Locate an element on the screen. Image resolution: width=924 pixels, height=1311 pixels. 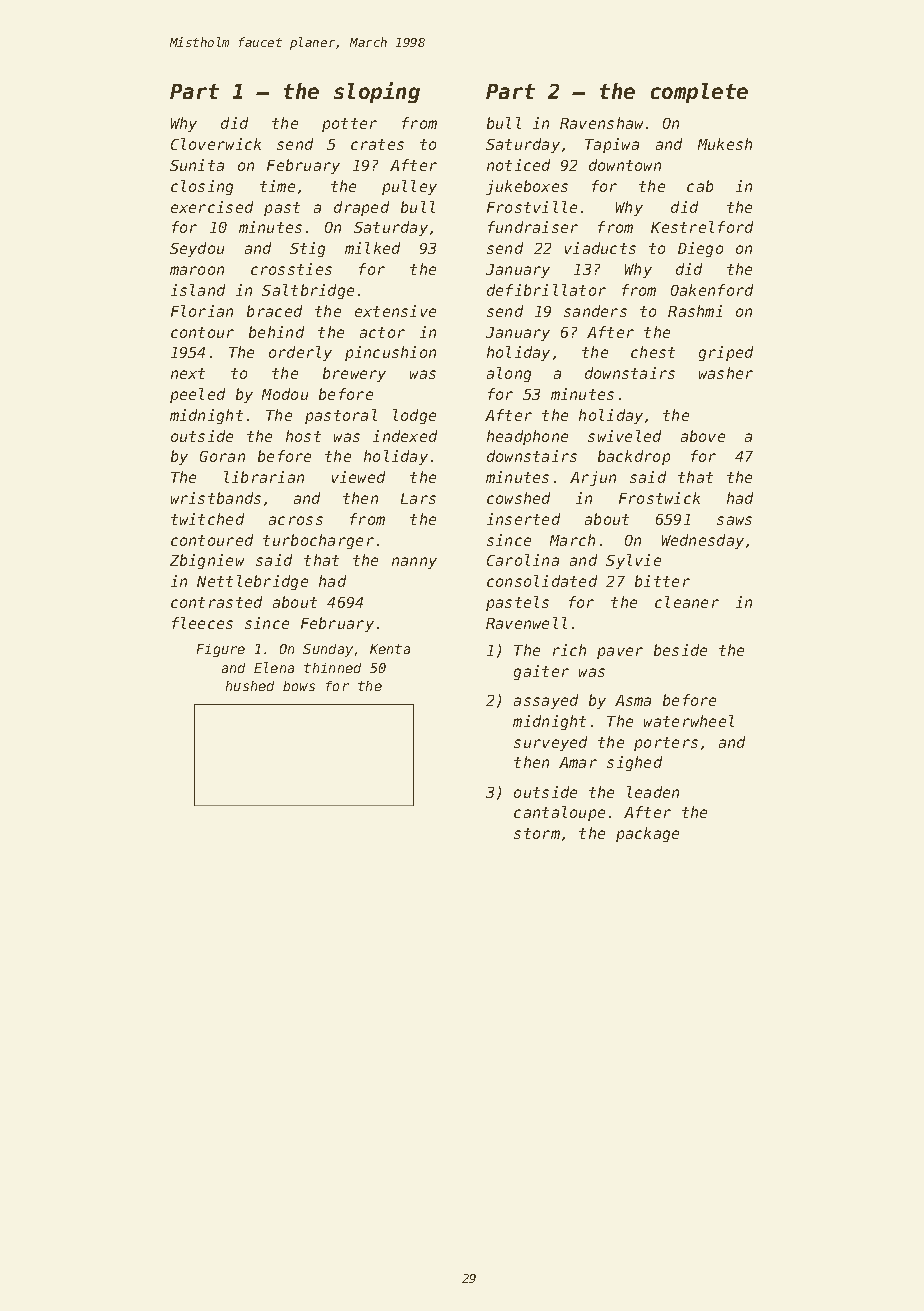
surveyed is located at coordinates (550, 743).
